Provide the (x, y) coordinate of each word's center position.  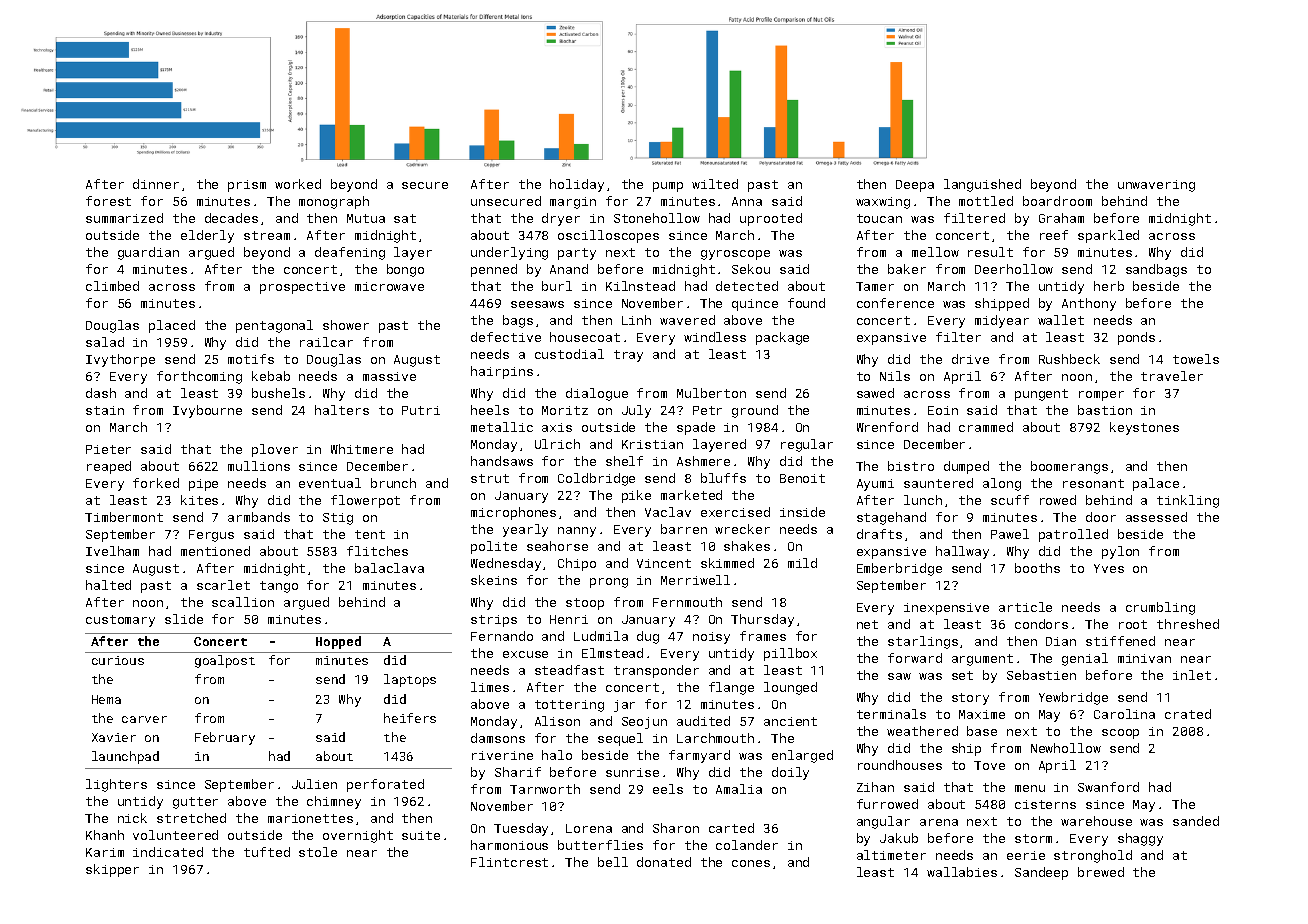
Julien (314, 784)
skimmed (727, 563)
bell (613, 862)
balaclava (389, 568)
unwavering (1156, 186)
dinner (156, 184)
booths (1037, 568)
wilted (715, 184)
